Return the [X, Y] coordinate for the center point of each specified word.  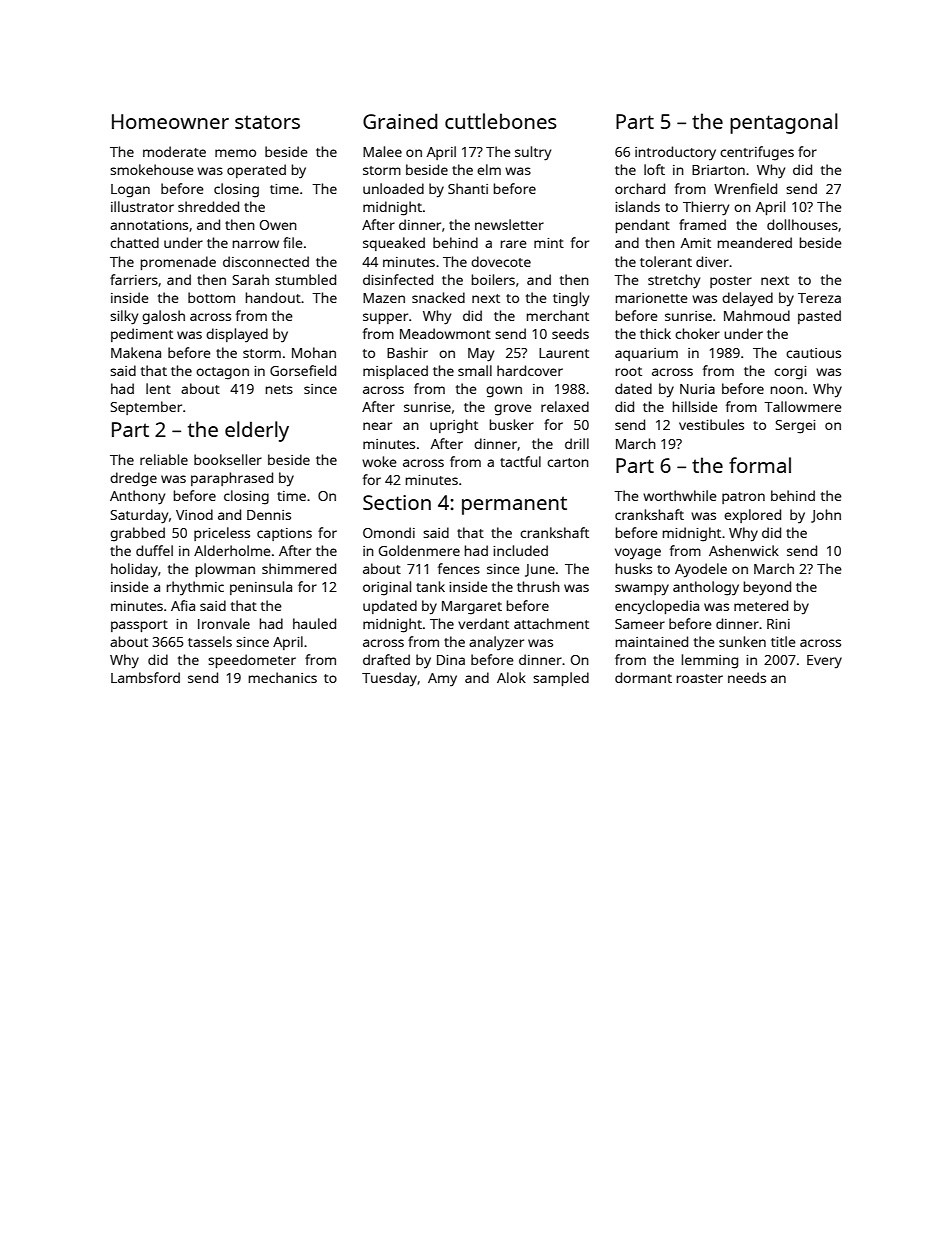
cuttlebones [501, 121]
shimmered [299, 568]
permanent [514, 505]
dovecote [501, 261]
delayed [747, 299]
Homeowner [170, 121]
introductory [675, 153]
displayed [237, 335]
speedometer [252, 661]
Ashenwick [744, 550]
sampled [561, 679]
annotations [149, 225]
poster [731, 282]
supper [385, 318]
